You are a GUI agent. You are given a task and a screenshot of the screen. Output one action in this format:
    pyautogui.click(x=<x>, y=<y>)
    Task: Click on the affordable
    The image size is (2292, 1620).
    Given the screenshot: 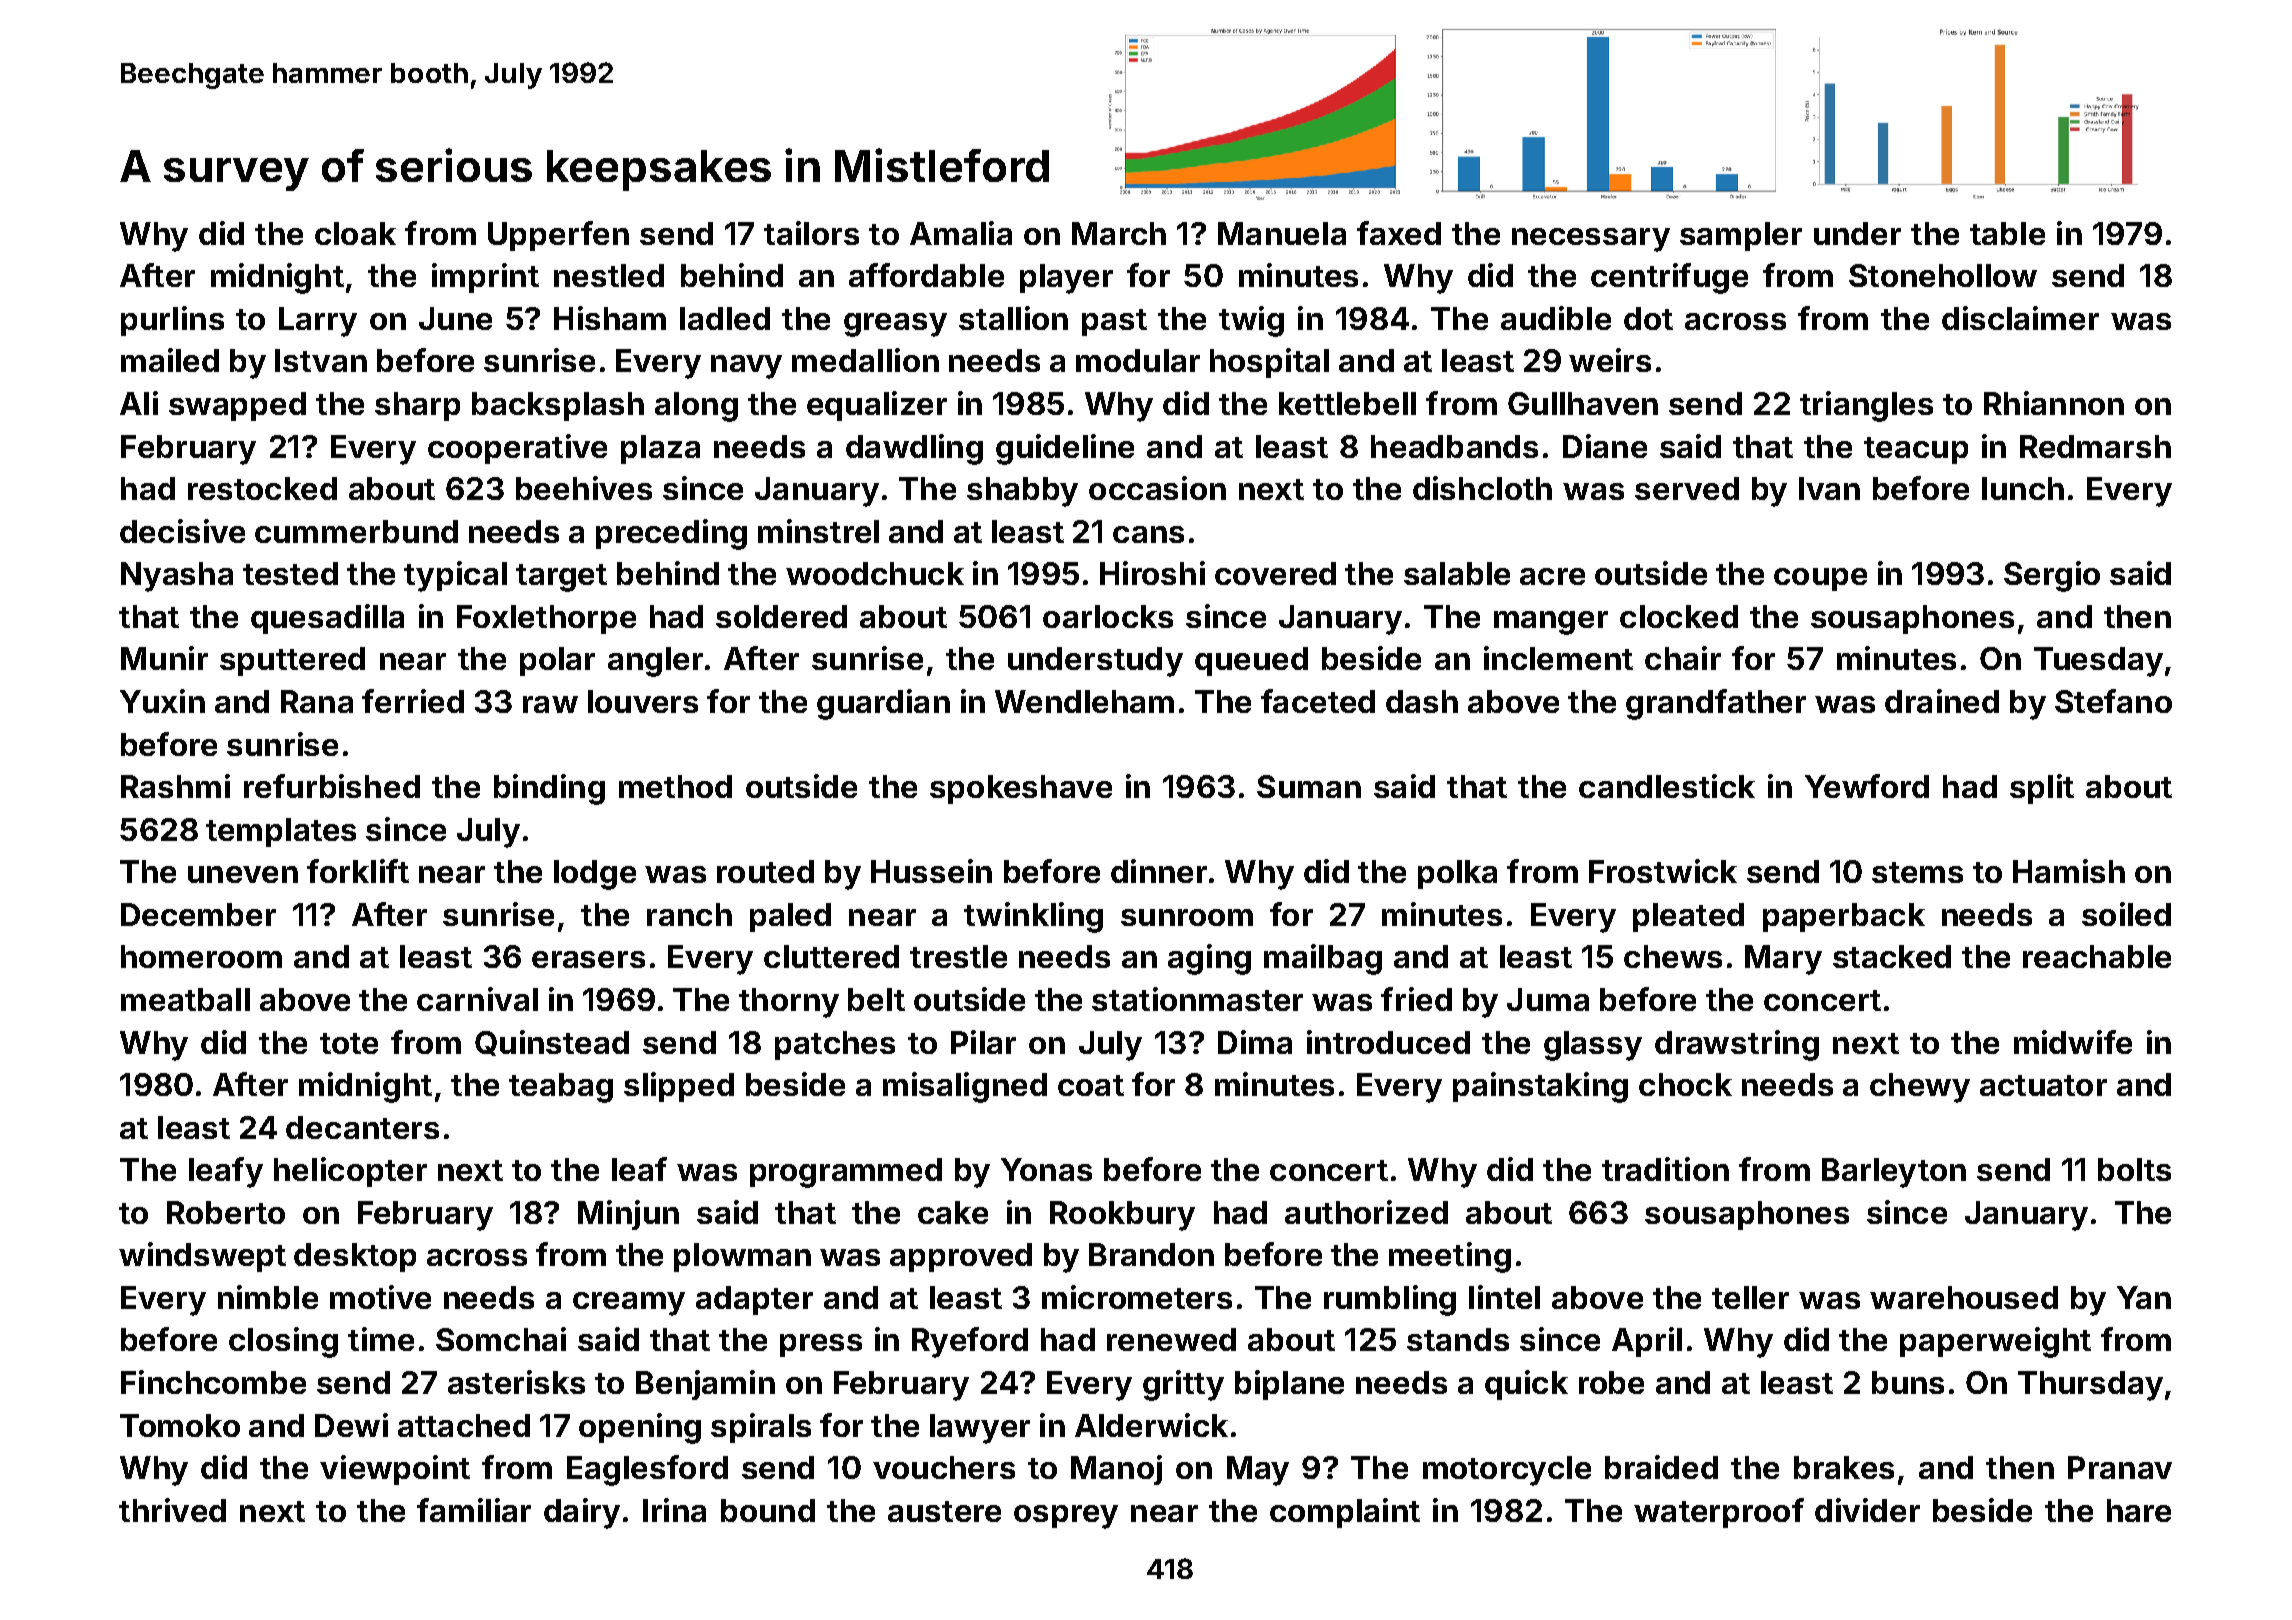 What is the action you would take?
    pyautogui.click(x=926, y=275)
